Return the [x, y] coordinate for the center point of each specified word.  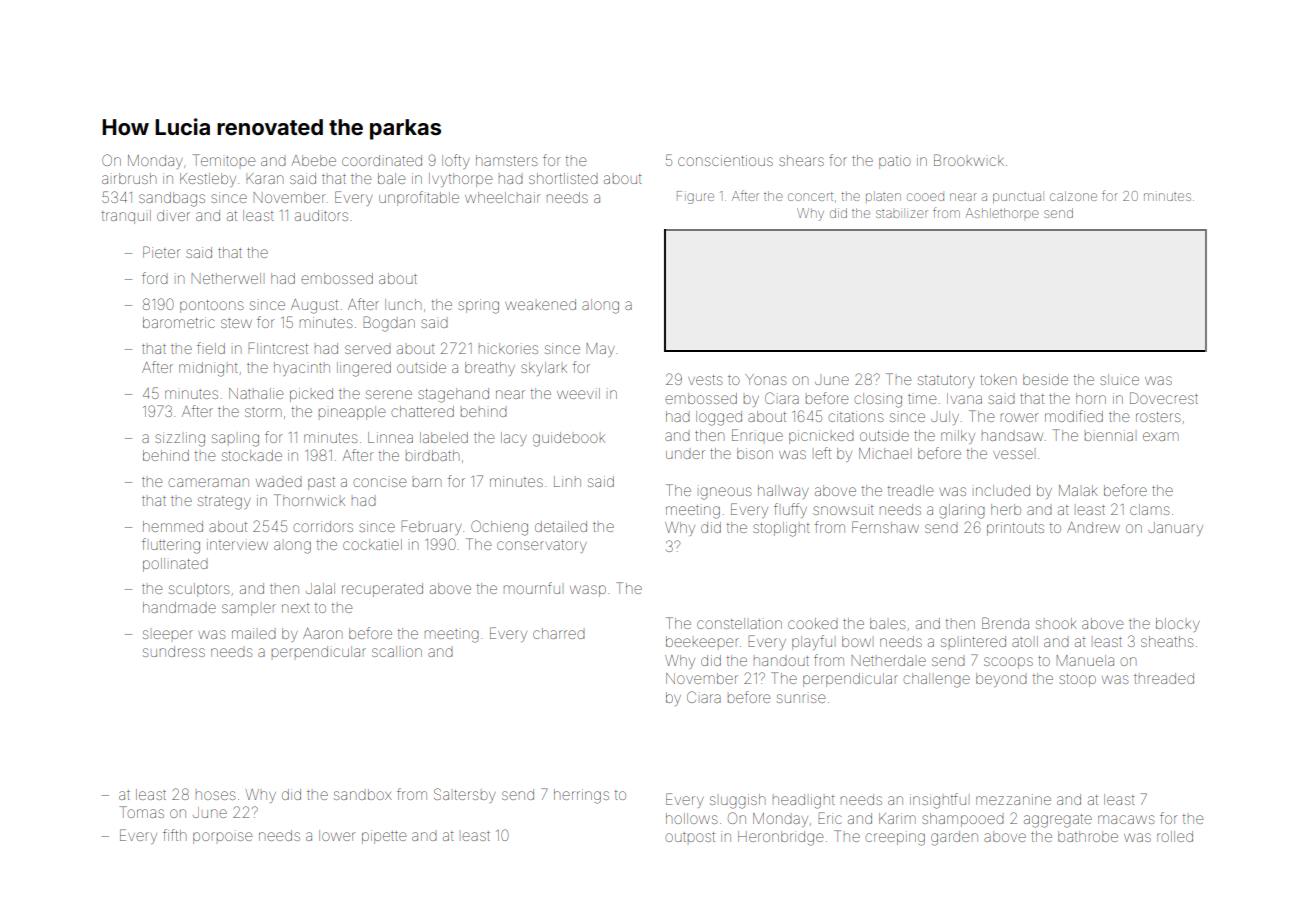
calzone [1073, 196]
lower [337, 835]
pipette [384, 837]
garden [954, 838]
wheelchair [502, 197]
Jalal [320, 588]
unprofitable [419, 198]
